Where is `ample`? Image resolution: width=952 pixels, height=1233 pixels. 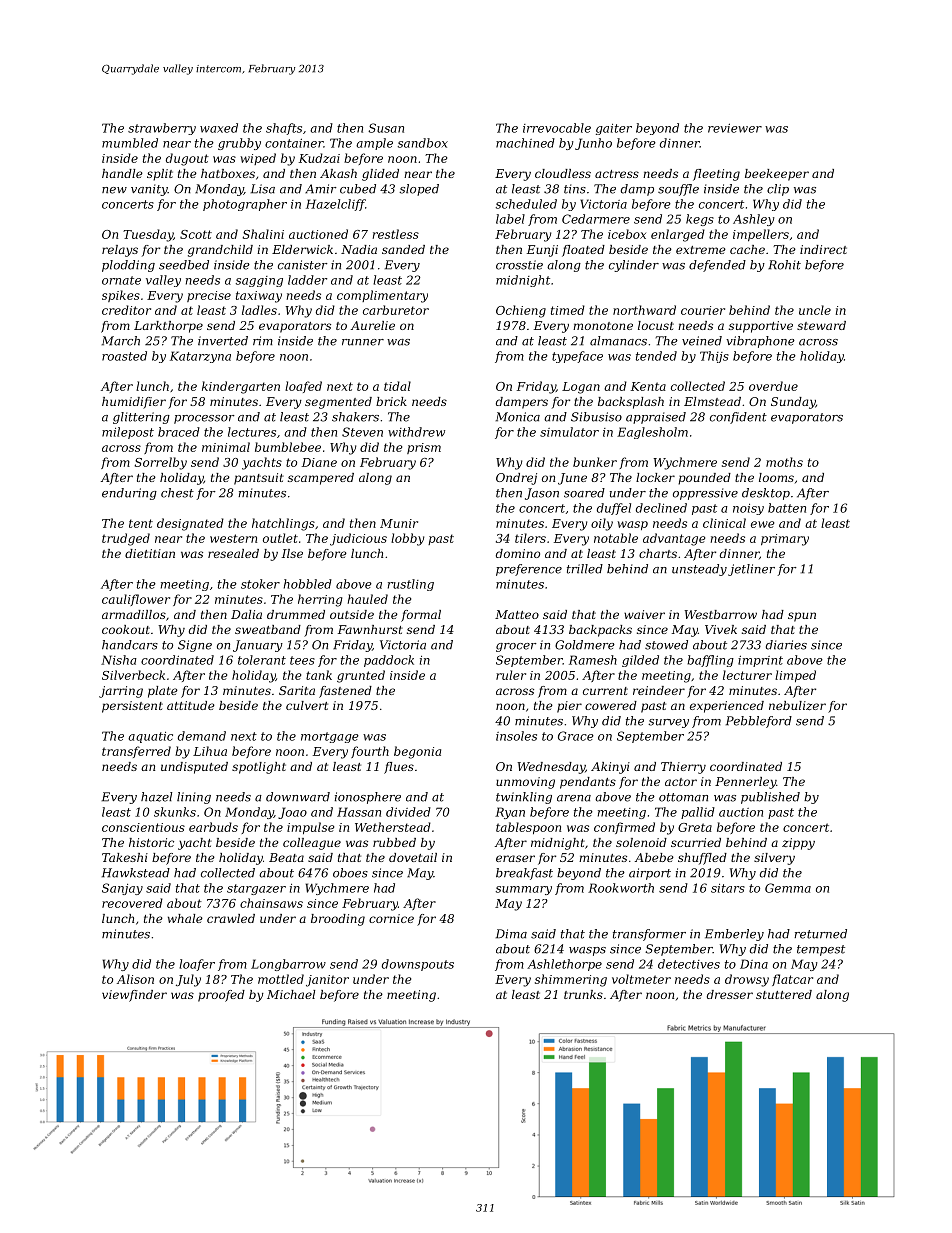 ample is located at coordinates (374, 144).
